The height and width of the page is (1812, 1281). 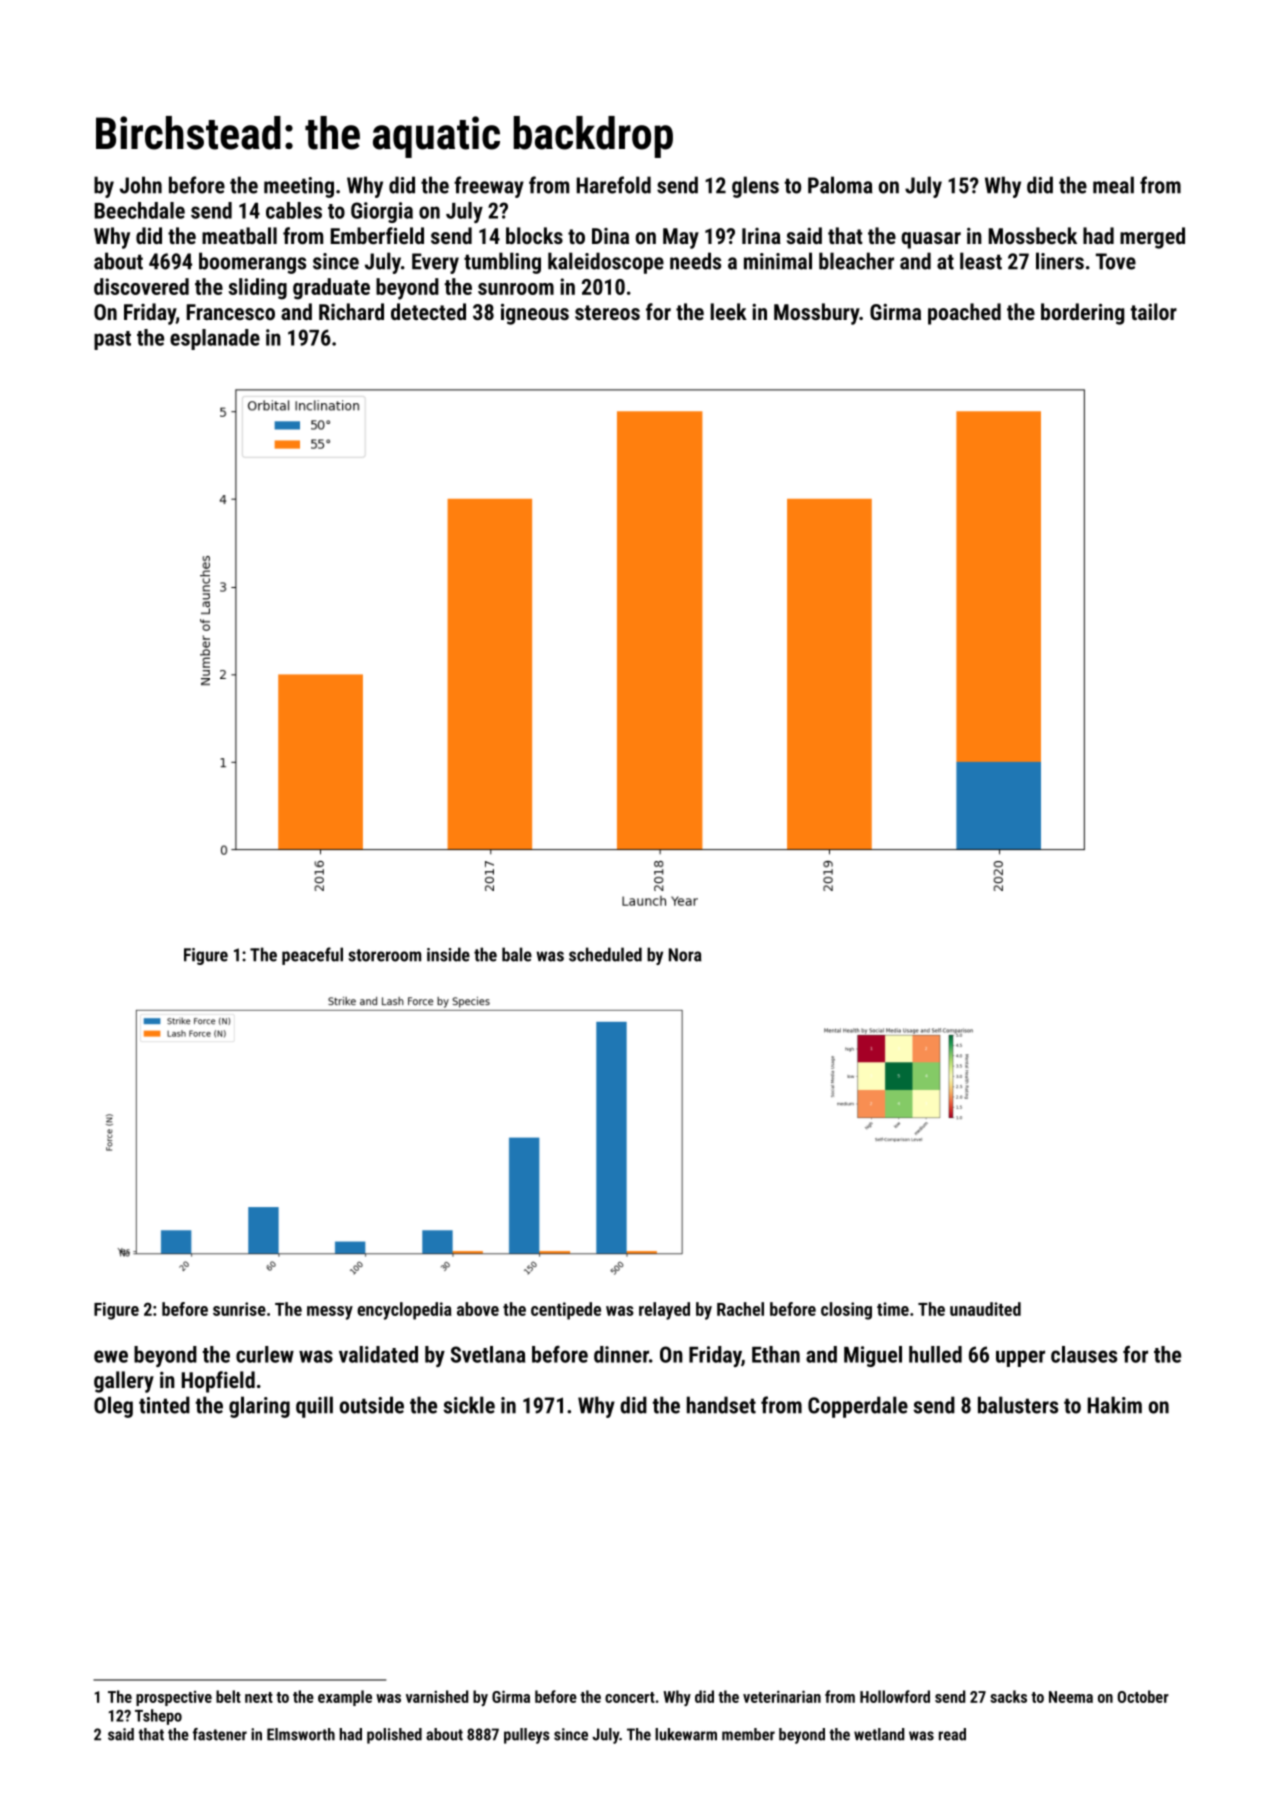 What do you see at coordinates (527, 1736) in the page?
I see `pulleys` at bounding box center [527, 1736].
